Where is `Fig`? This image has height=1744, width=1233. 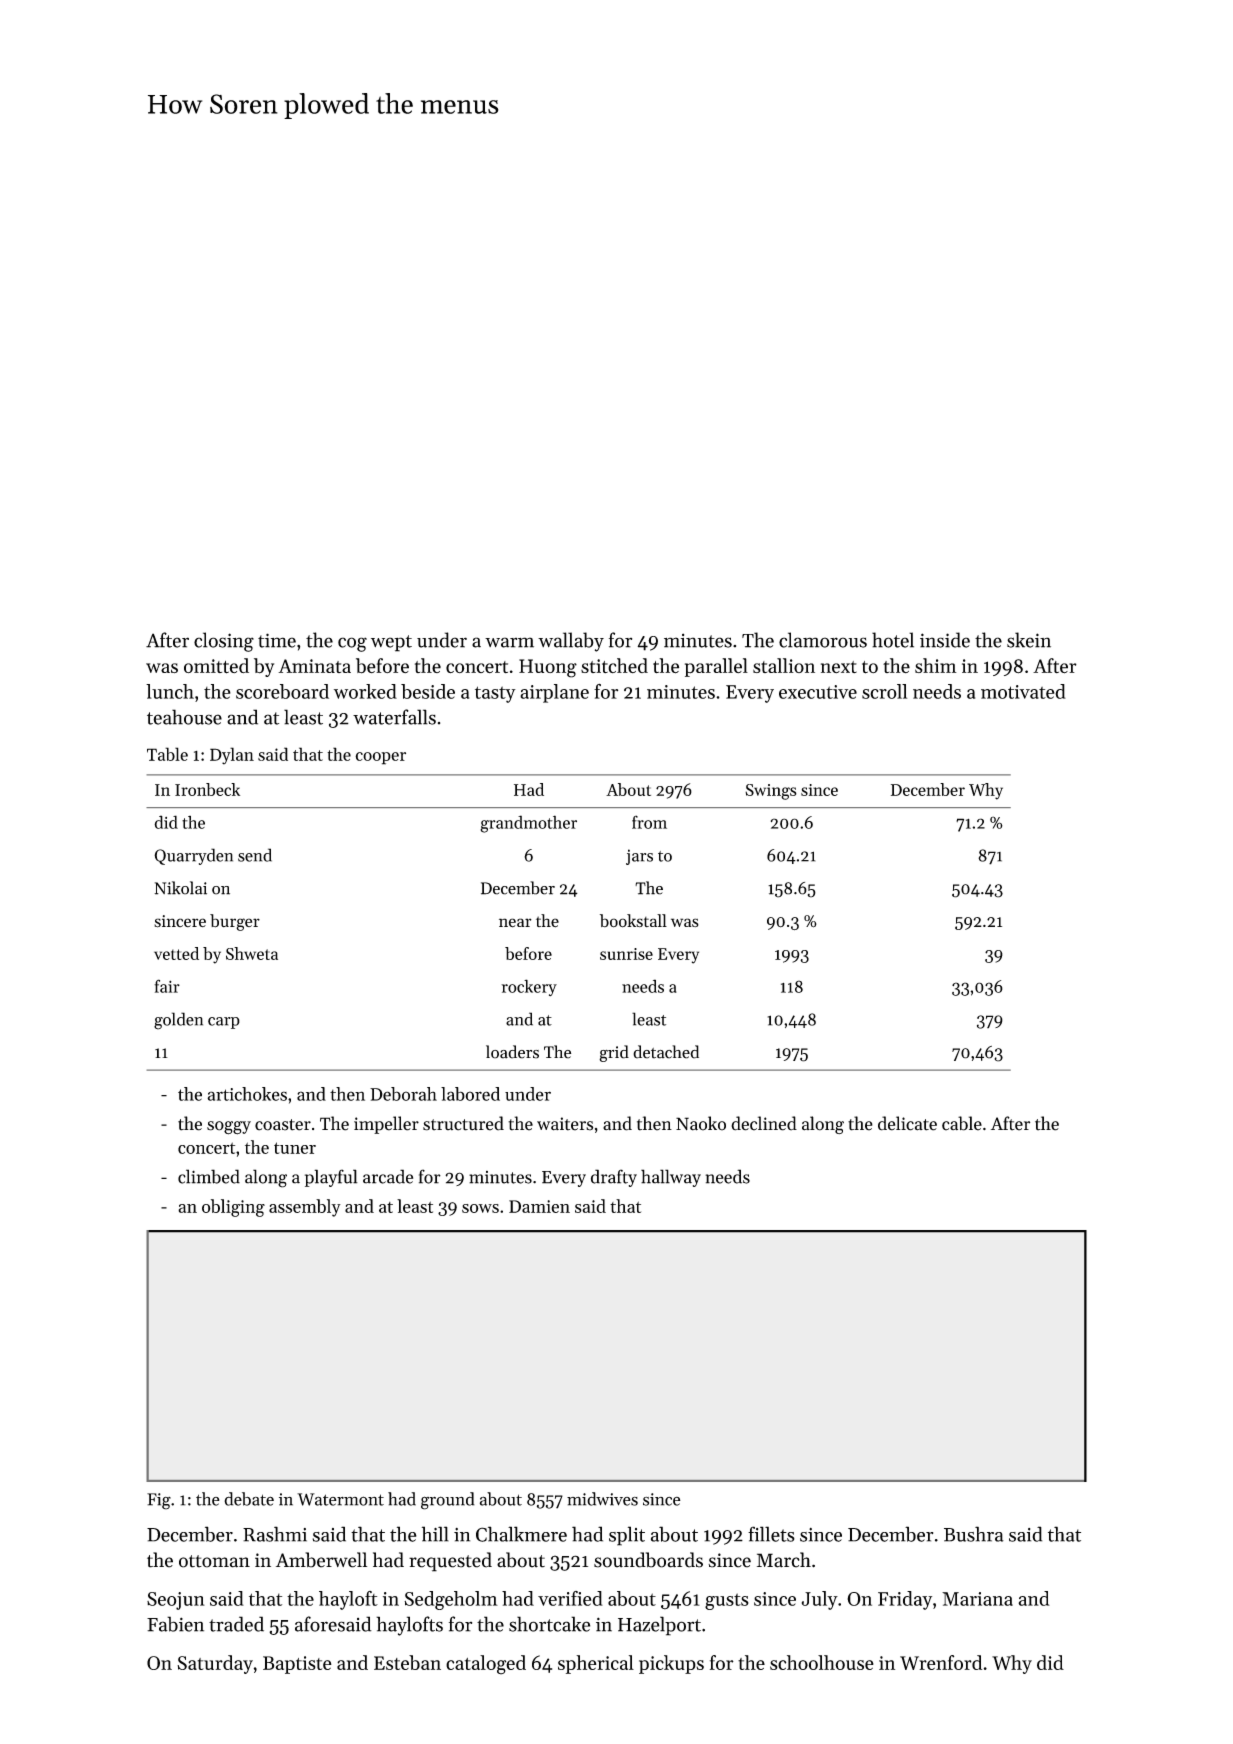
Fig is located at coordinates (159, 1501).
